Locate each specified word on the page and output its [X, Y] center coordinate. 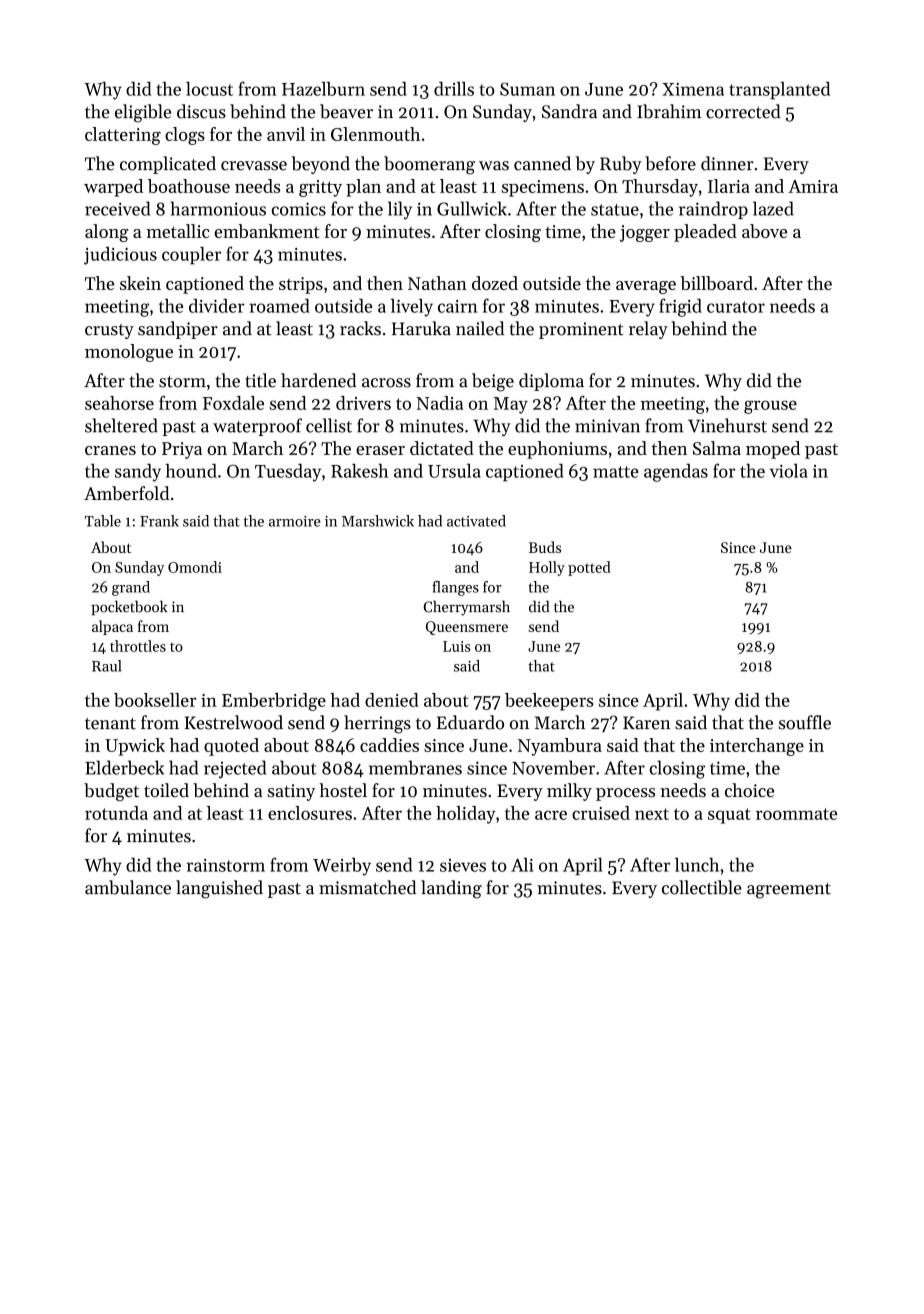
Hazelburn [323, 89]
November [553, 767]
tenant [110, 724]
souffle [805, 722]
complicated [168, 165]
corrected [743, 111]
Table [103, 521]
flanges [455, 588]
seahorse [119, 403]
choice [749, 790]
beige [493, 382]
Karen [646, 723]
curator [736, 307]
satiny [291, 792]
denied [392, 700]
